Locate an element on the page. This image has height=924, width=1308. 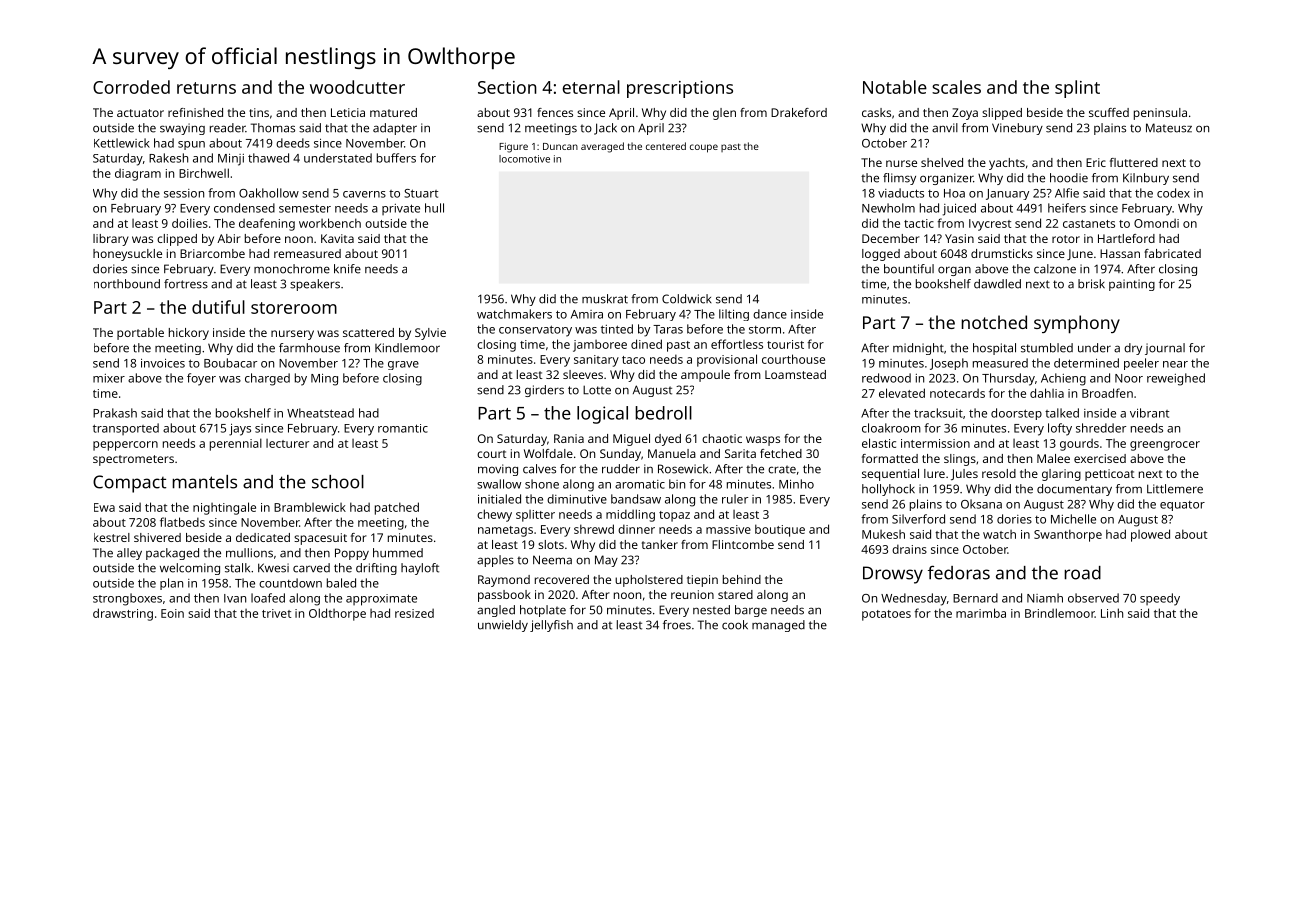
heifers is located at coordinates (1067, 208).
